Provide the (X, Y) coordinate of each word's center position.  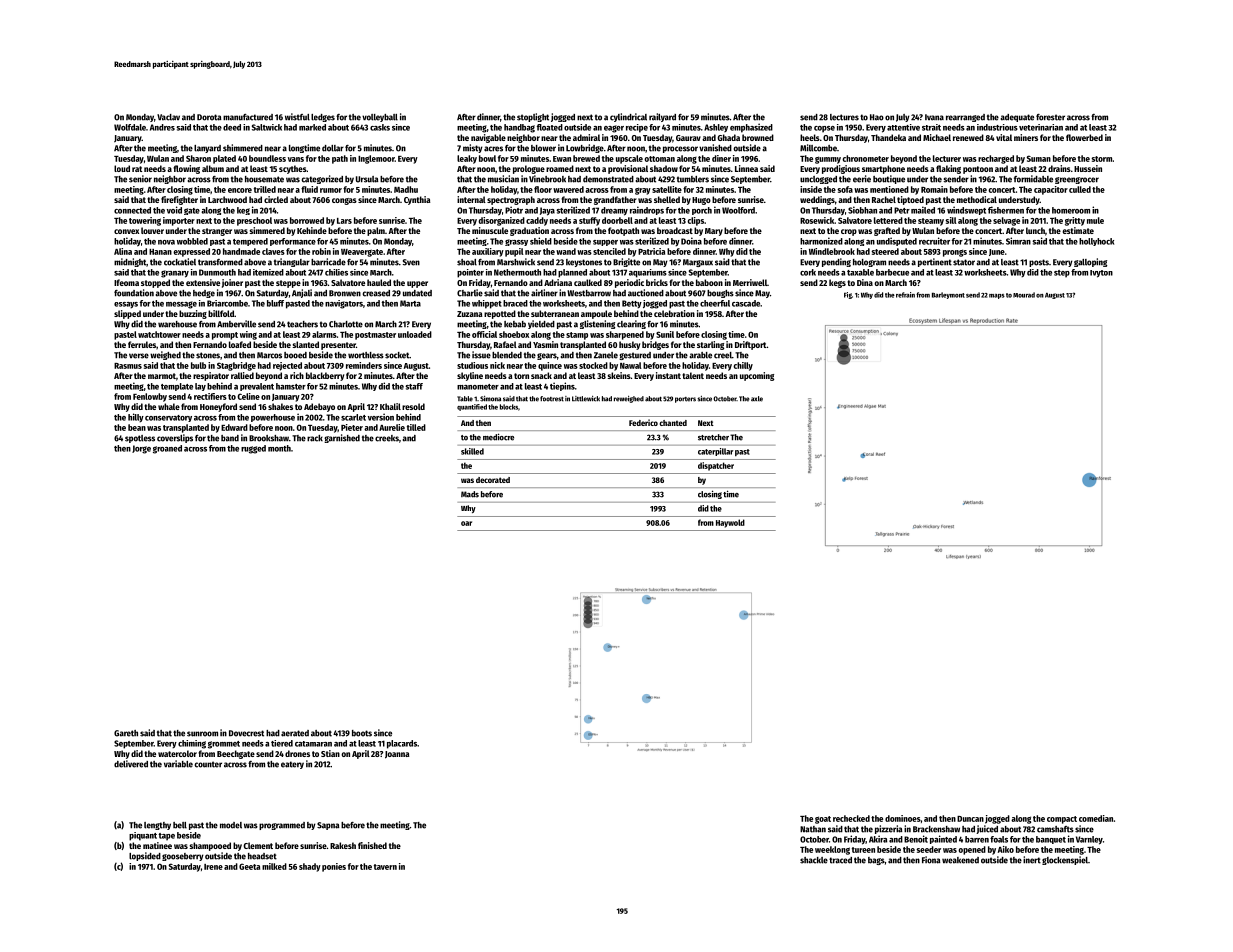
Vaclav (168, 117)
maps (997, 296)
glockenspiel (1065, 860)
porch (702, 211)
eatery (292, 765)
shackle (814, 860)
